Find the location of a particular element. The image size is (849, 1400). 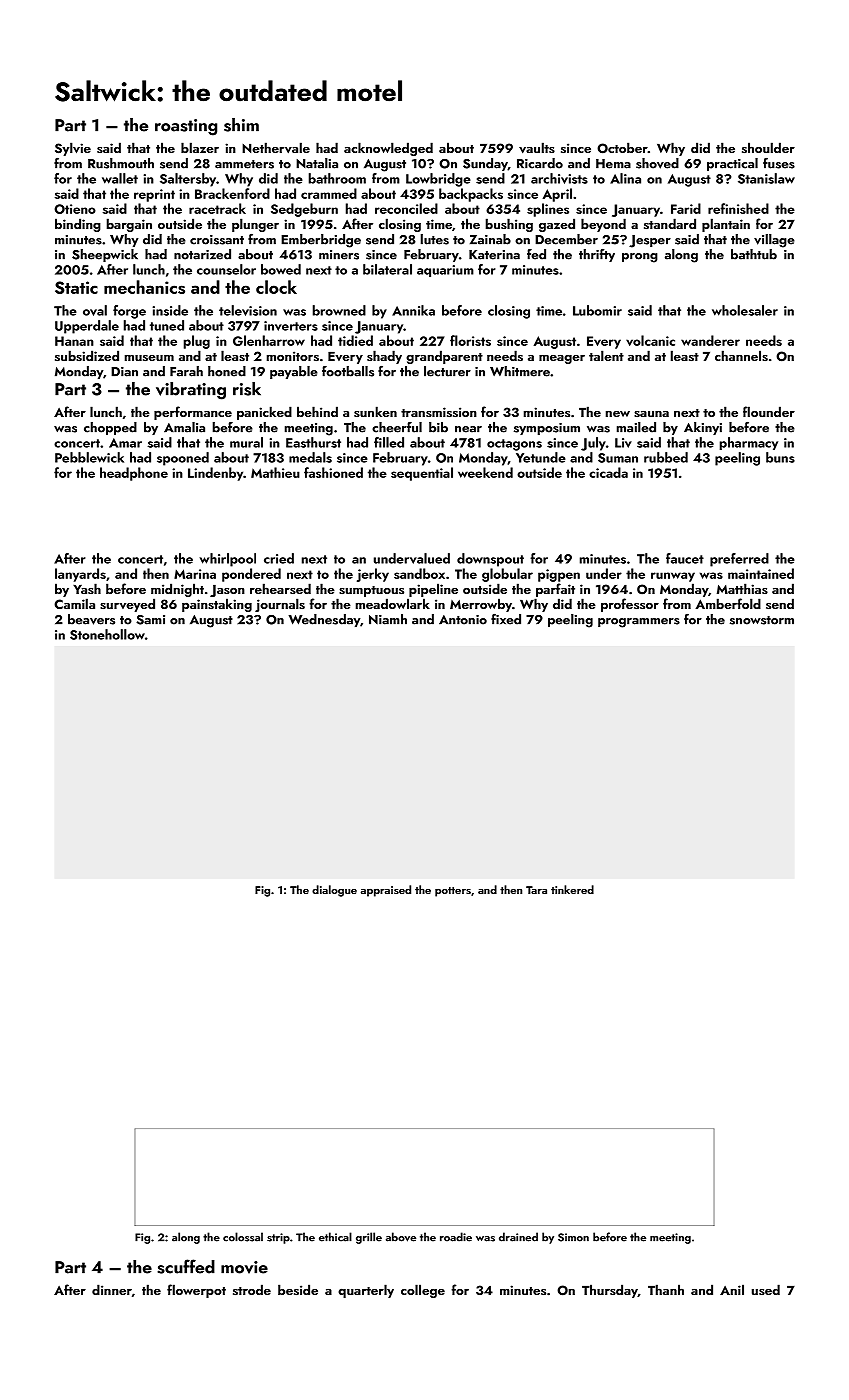

Sylvie is located at coordinates (73, 149).
